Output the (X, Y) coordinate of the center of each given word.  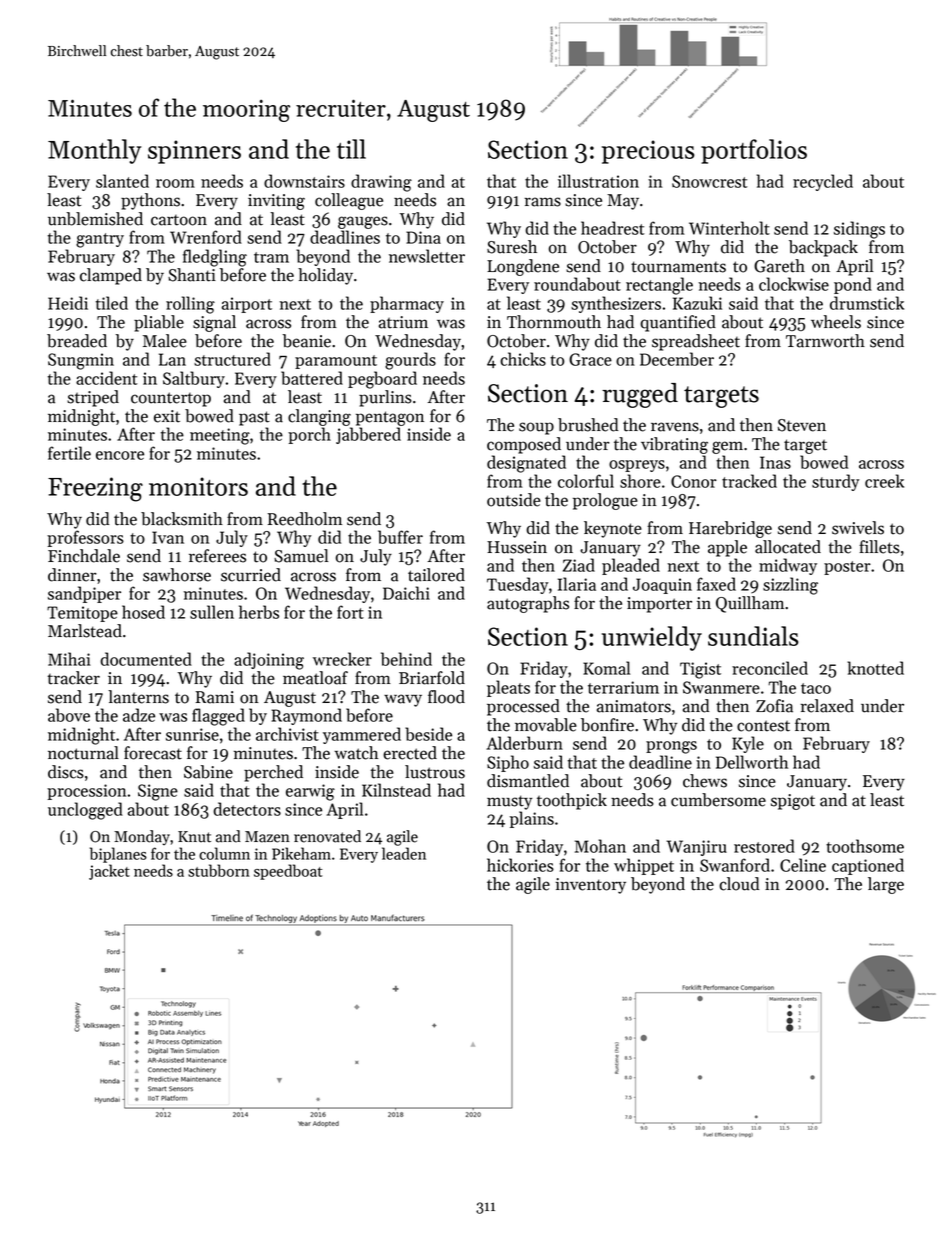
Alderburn (524, 743)
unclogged (85, 811)
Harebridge (730, 529)
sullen (212, 612)
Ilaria (577, 584)
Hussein (517, 547)
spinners (194, 152)
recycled (823, 182)
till (351, 149)
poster (847, 568)
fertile (69, 453)
